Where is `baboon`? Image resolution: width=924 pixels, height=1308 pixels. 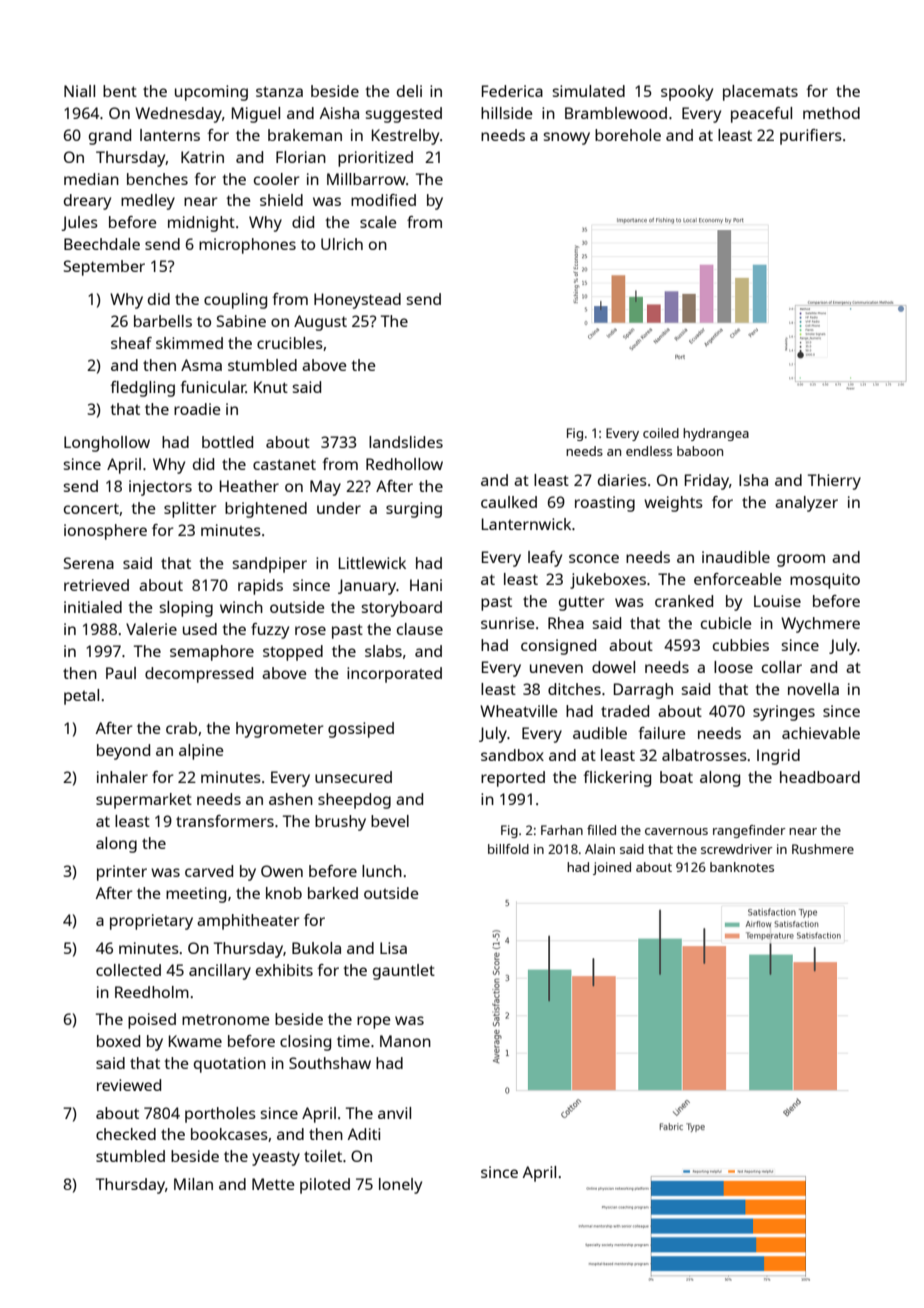
baboon is located at coordinates (700, 451).
